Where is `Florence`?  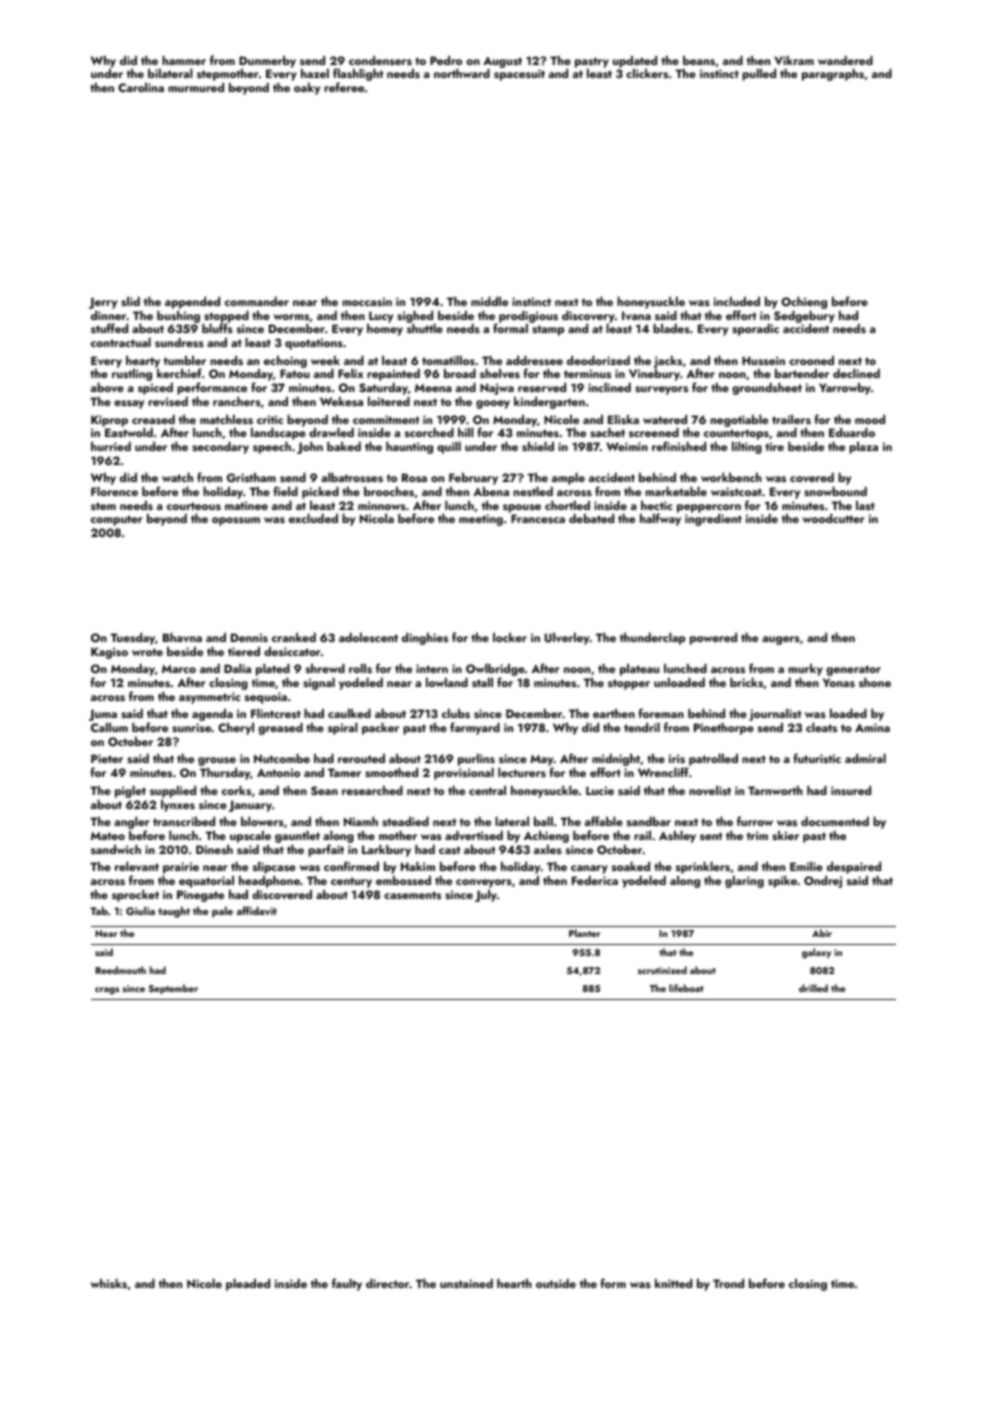 Florence is located at coordinates (114, 491).
